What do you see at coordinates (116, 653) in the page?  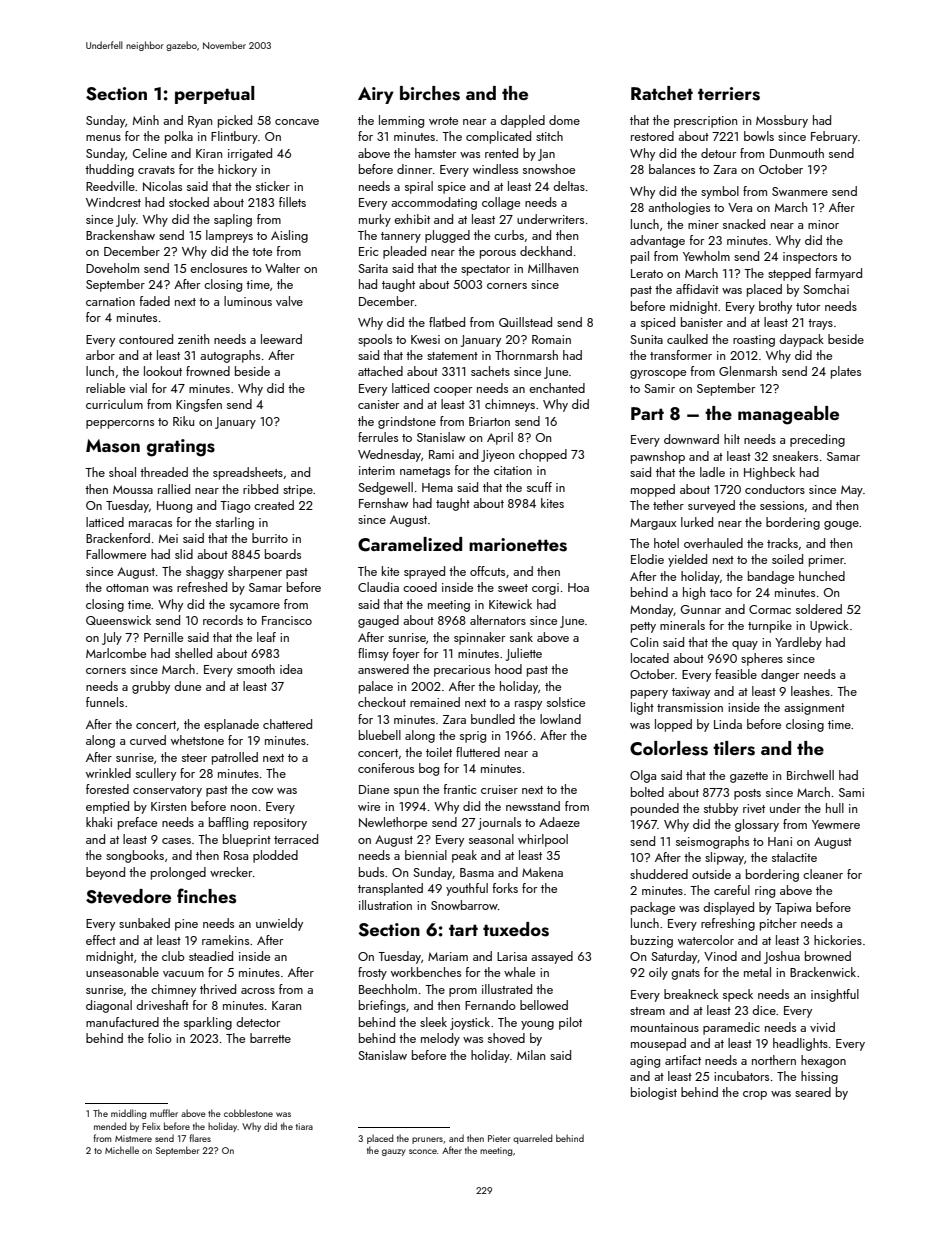 I see `Marlcombe` at bounding box center [116, 653].
